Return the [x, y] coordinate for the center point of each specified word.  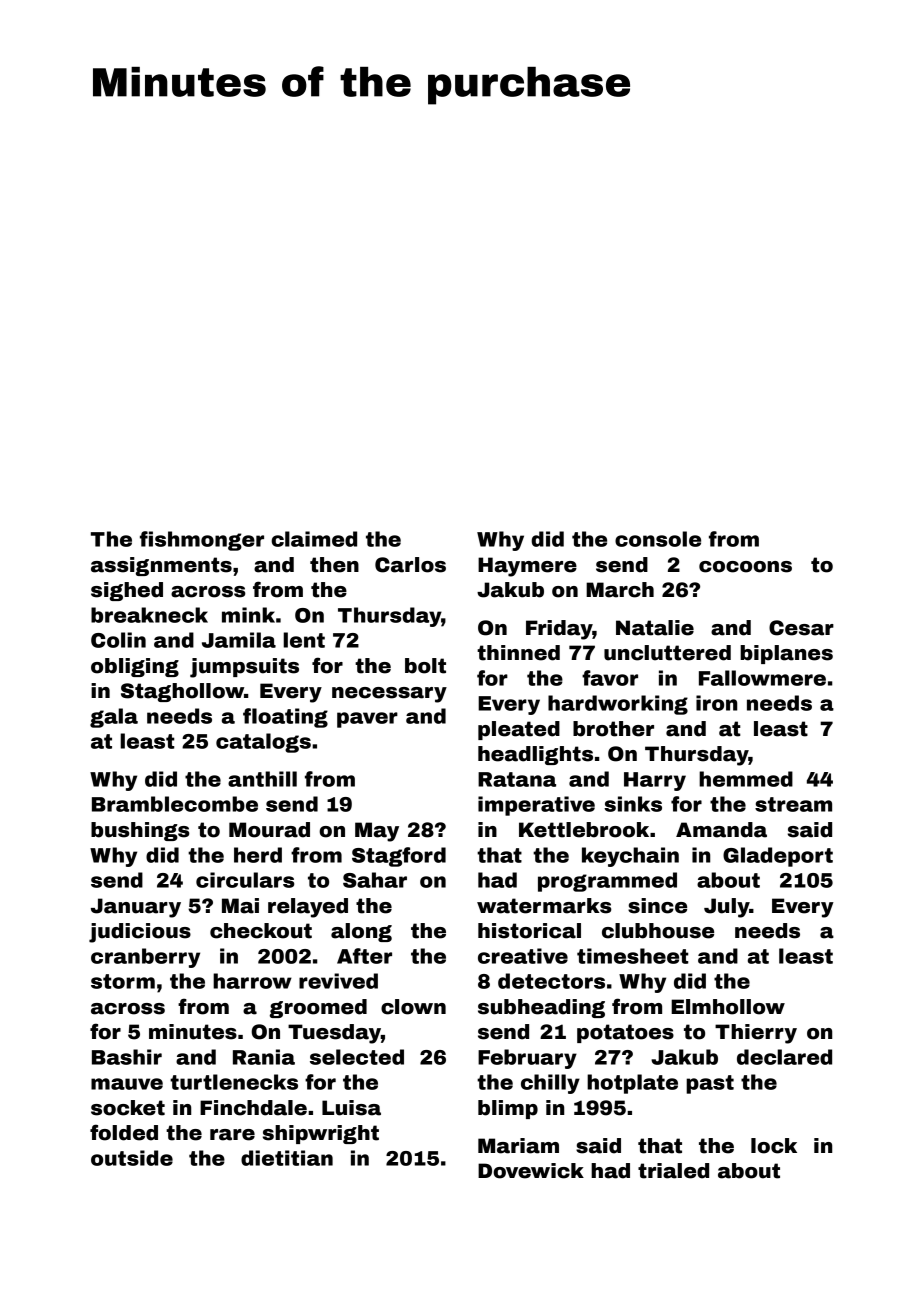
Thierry [756, 1034]
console [658, 539]
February [527, 1059]
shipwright [321, 1134]
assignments [161, 566]
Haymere [527, 567]
